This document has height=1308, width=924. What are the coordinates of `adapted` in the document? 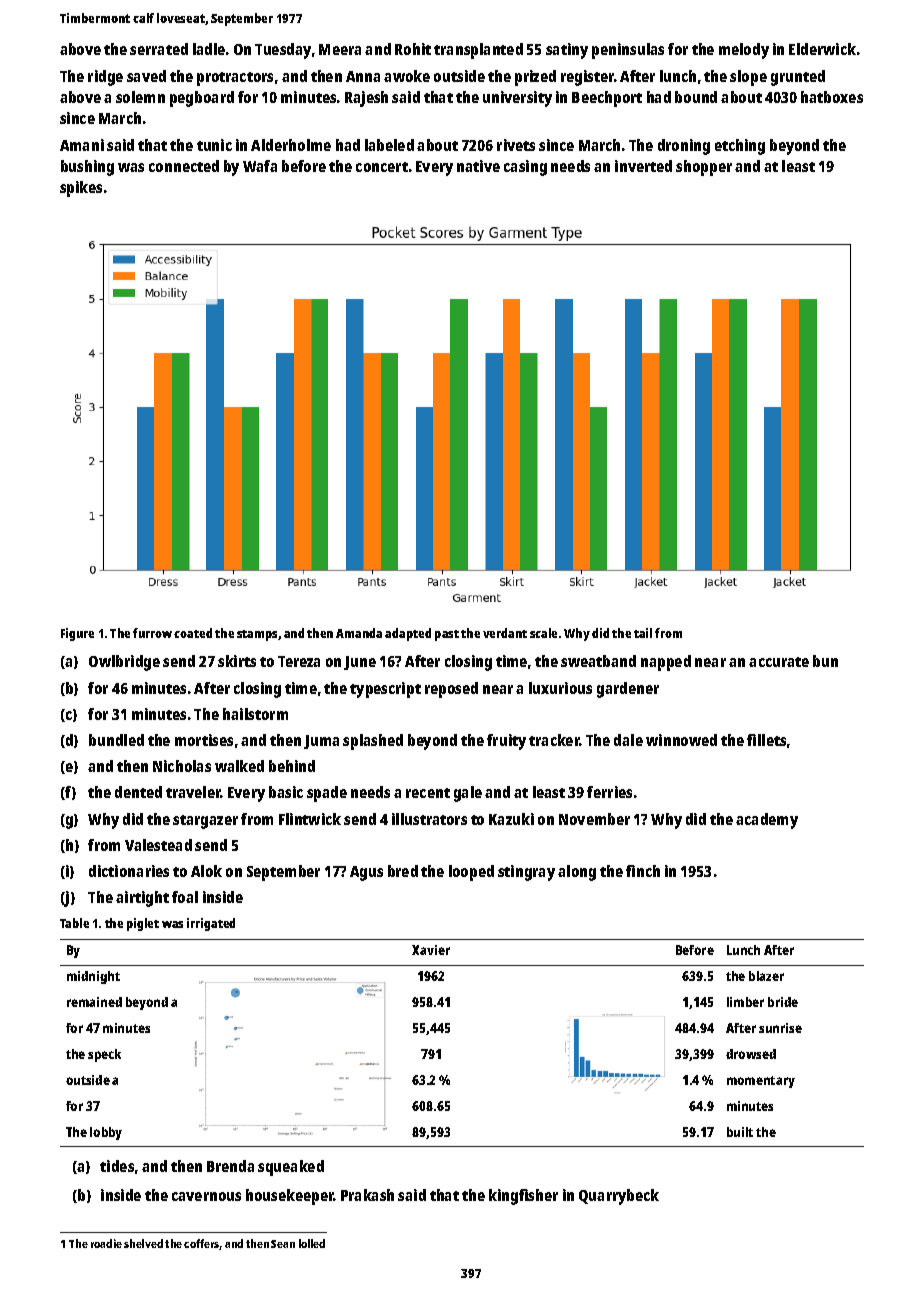 It's located at (408, 634).
